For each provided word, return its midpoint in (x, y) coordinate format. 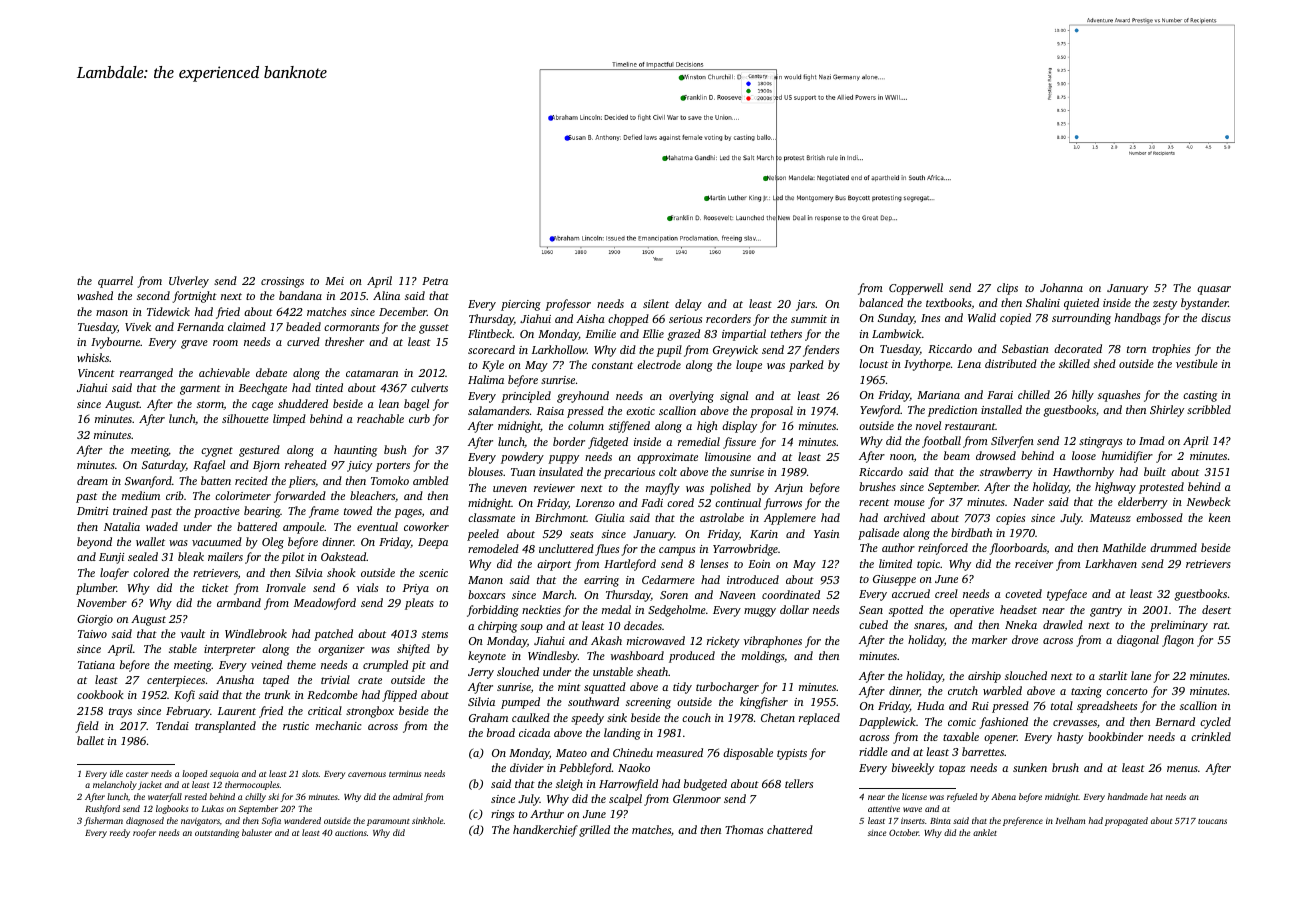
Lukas (212, 808)
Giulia (610, 517)
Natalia (122, 526)
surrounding (1081, 319)
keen (1220, 517)
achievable (224, 372)
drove (1025, 639)
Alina (386, 295)
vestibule (1197, 363)
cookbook (100, 694)
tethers (786, 333)
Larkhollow (559, 349)
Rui (980, 706)
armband (239, 602)
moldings (763, 657)
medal (616, 609)
